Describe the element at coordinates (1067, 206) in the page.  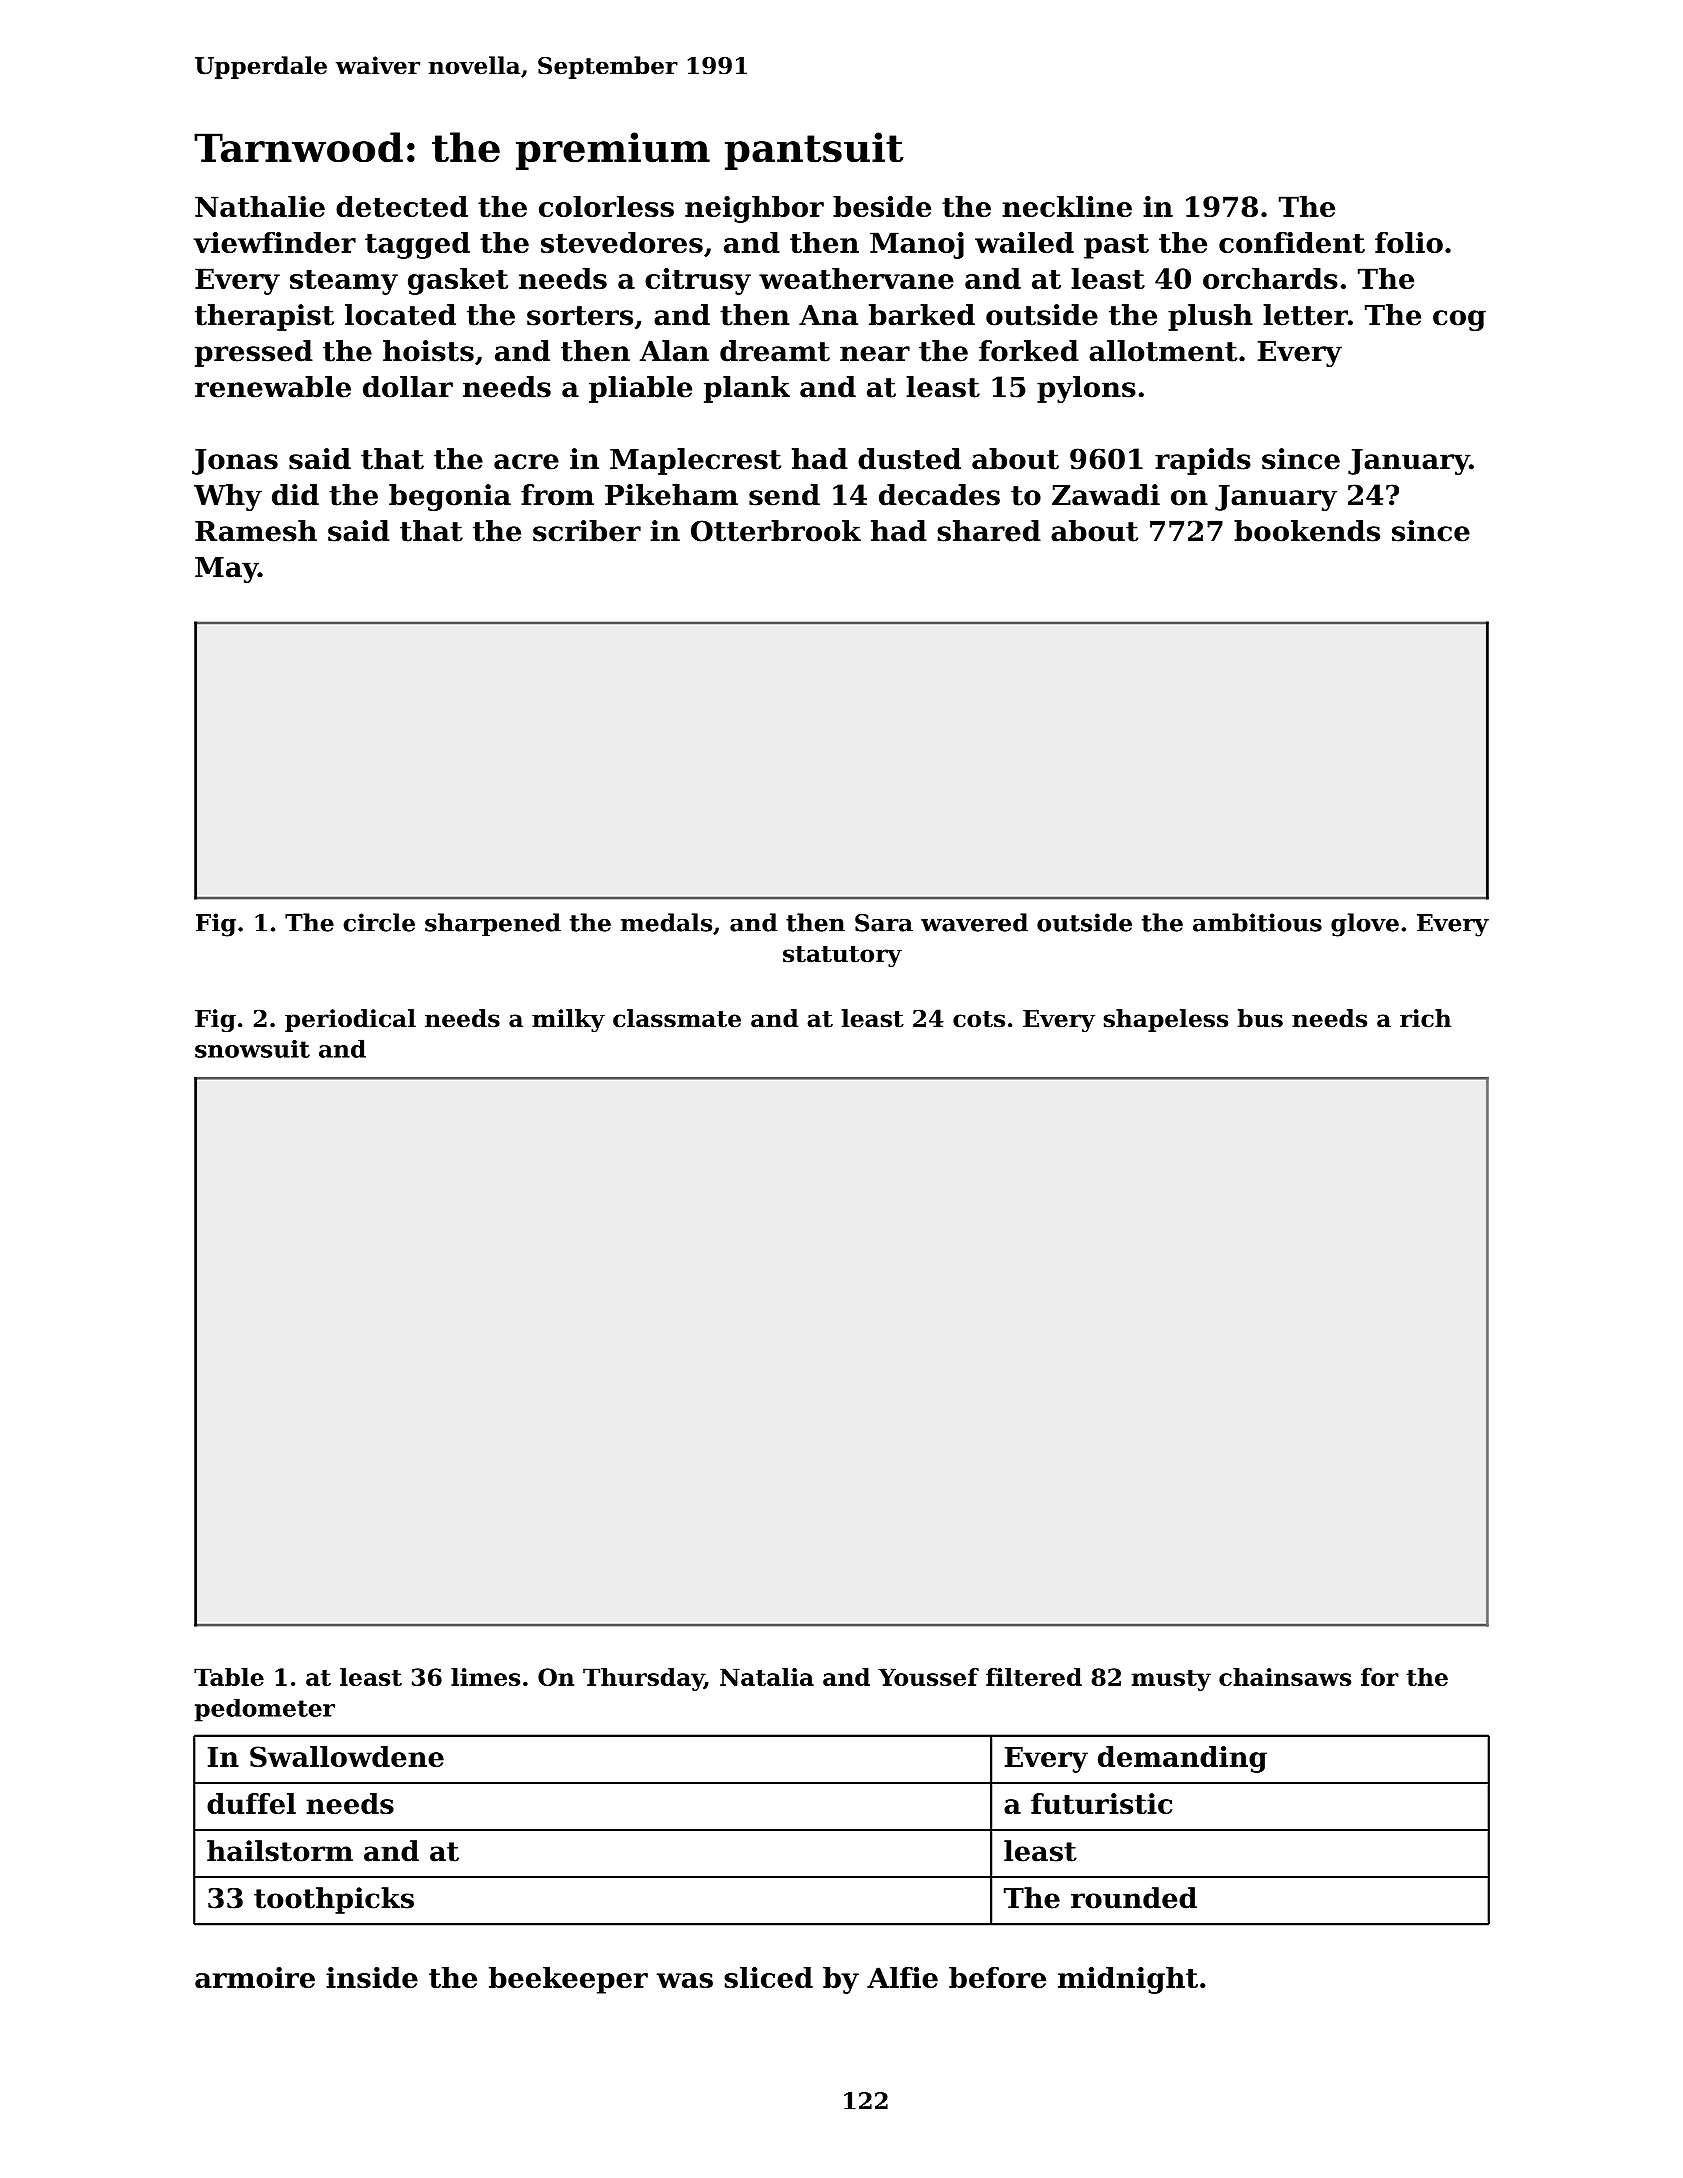
I see `neckline` at that location.
